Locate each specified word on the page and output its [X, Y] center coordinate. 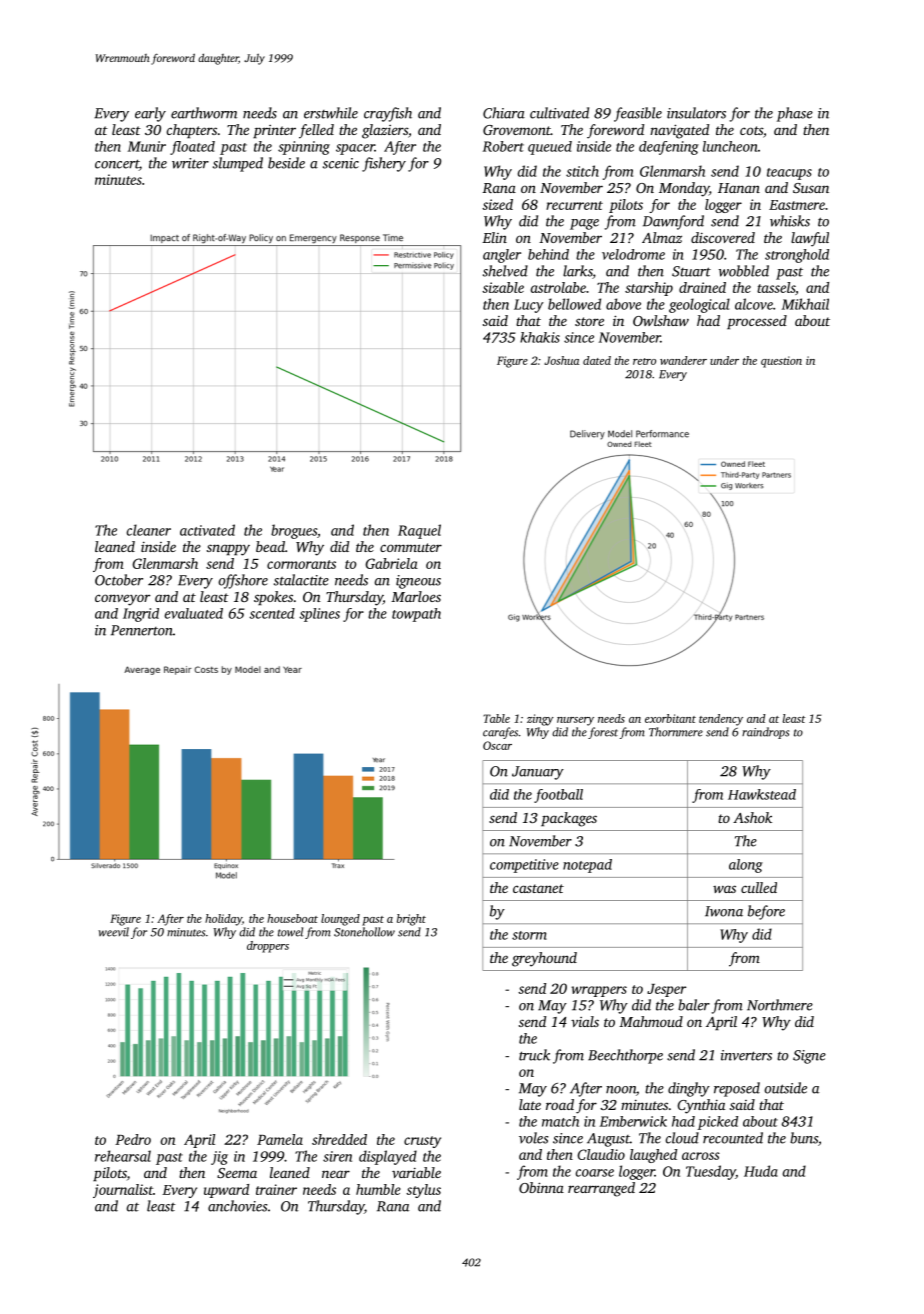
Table [496, 718]
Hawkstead [762, 794]
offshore [243, 581]
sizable [503, 287]
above [623, 304]
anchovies [237, 1206]
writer [190, 163]
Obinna [541, 1187]
